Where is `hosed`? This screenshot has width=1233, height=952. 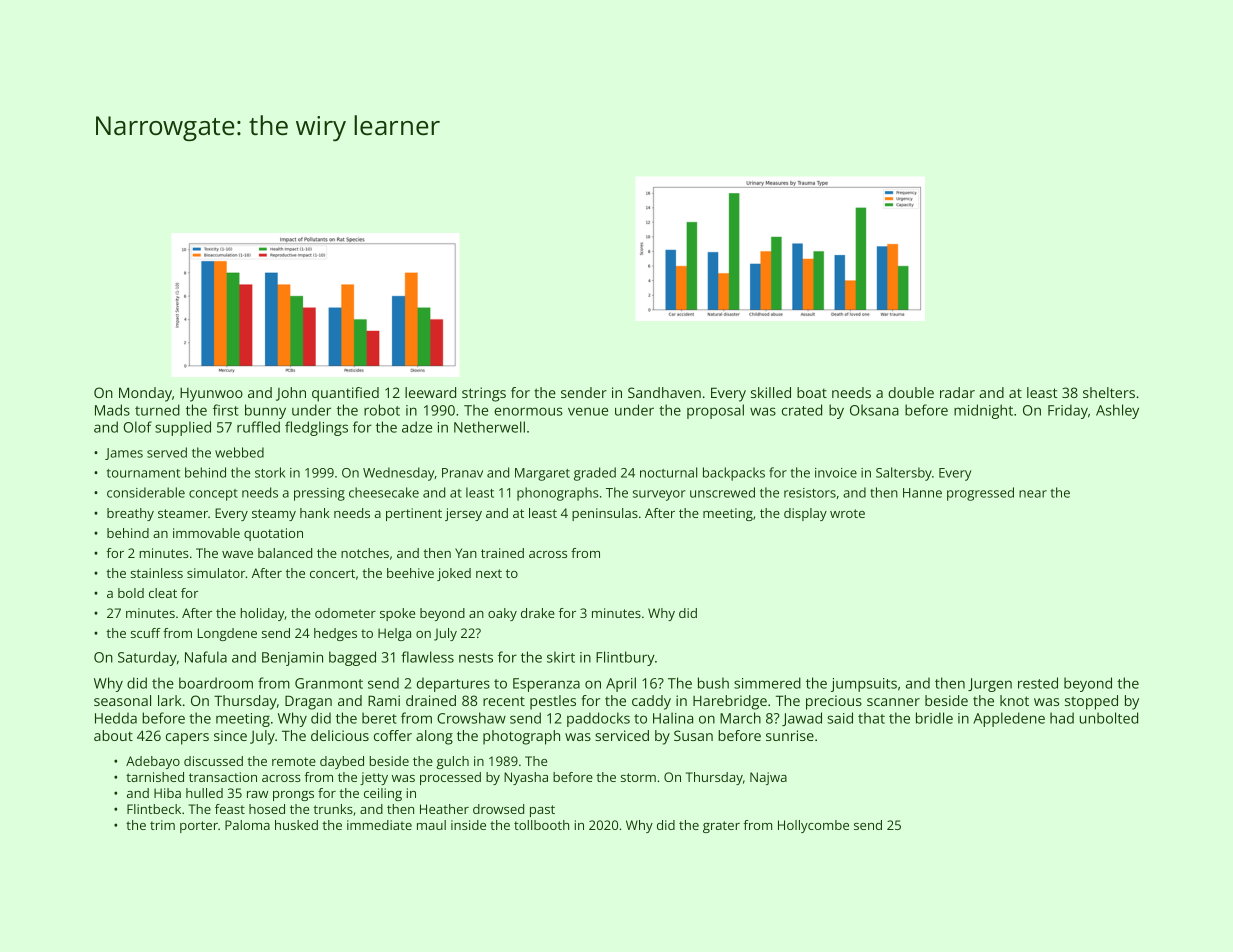 hosed is located at coordinates (267, 809).
